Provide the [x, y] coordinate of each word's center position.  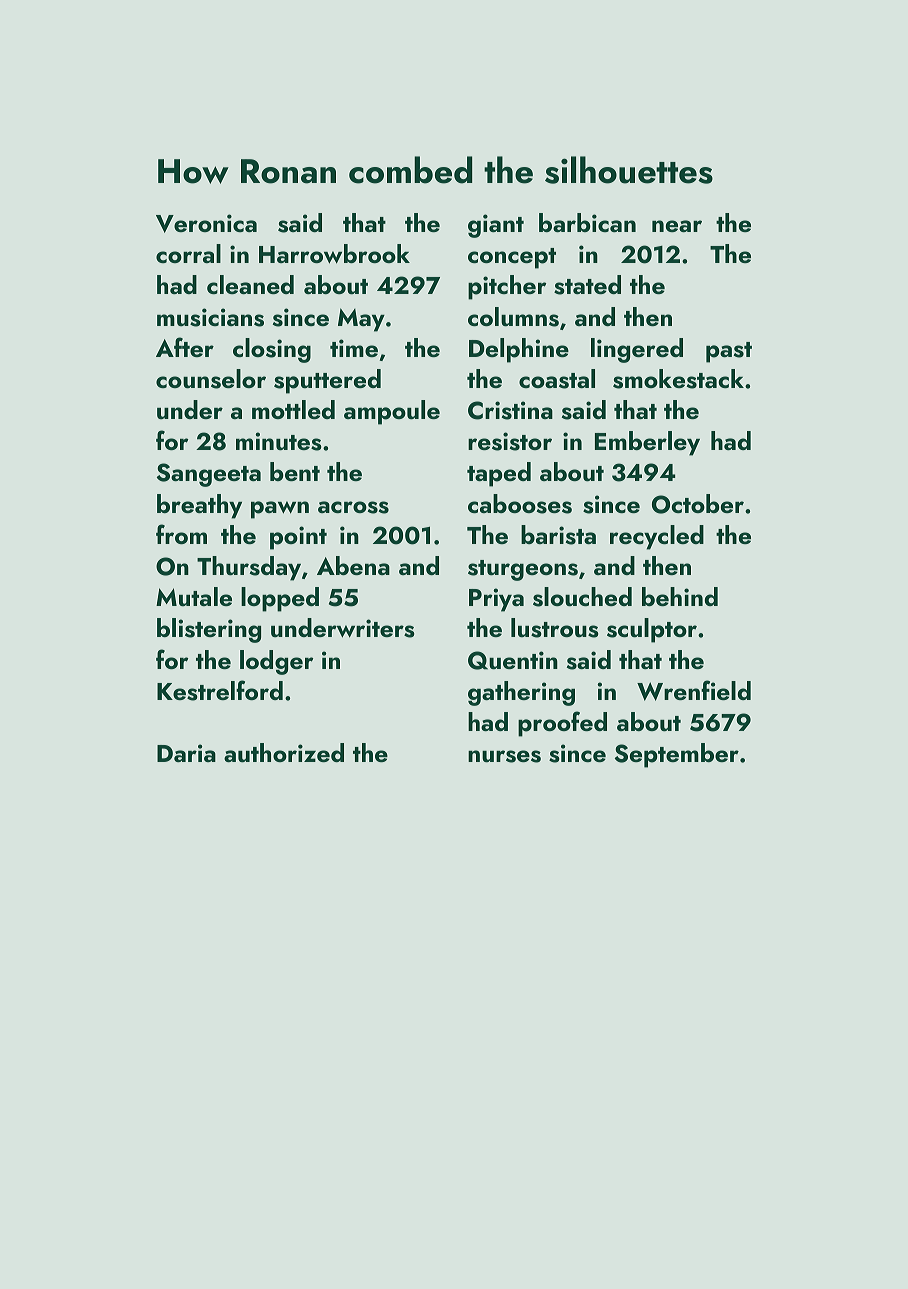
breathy [199, 506]
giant [496, 226]
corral [188, 253]
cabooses [520, 504]
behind [680, 596]
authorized [284, 753]
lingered [637, 350]
